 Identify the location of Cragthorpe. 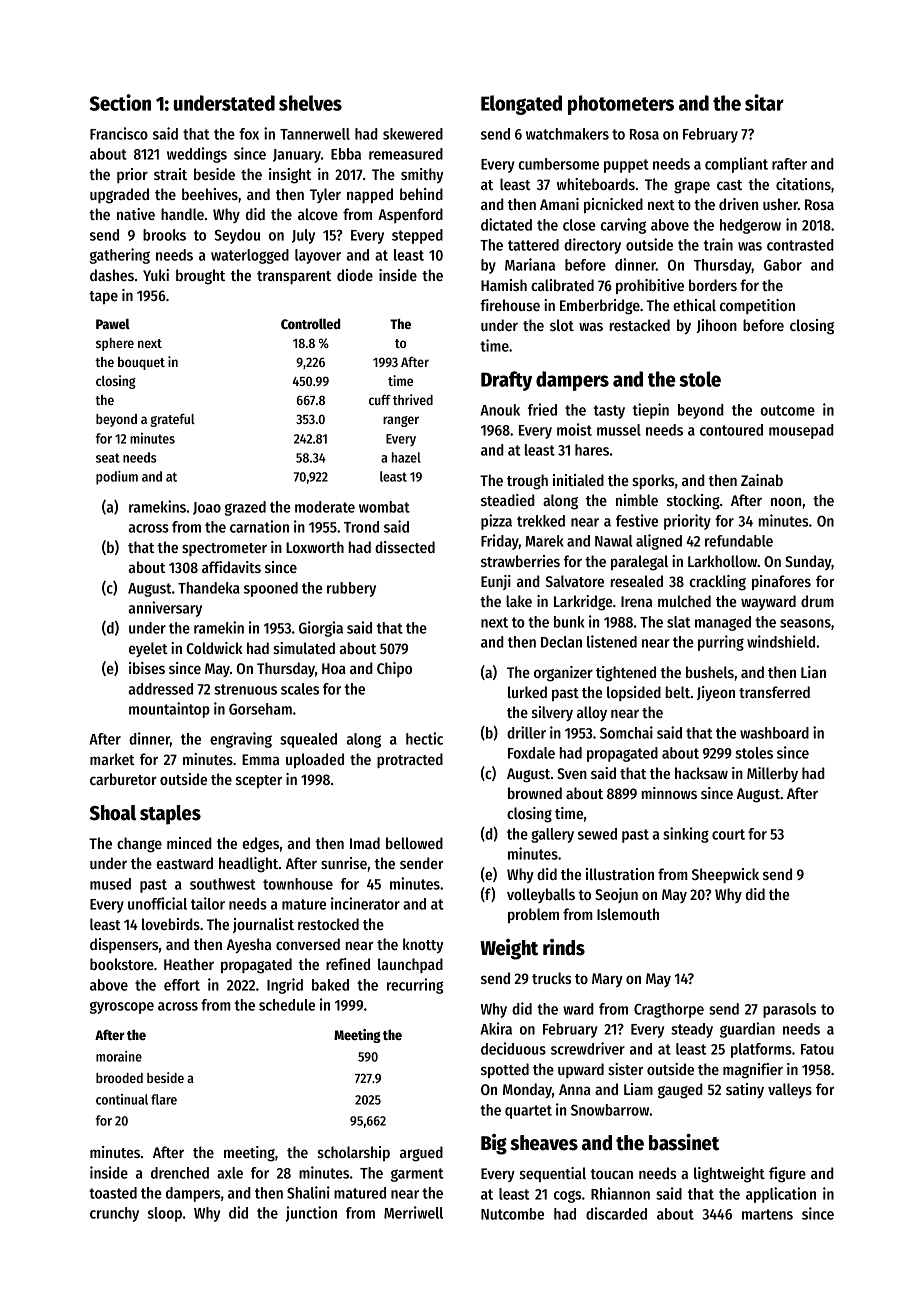
(669, 1010).
